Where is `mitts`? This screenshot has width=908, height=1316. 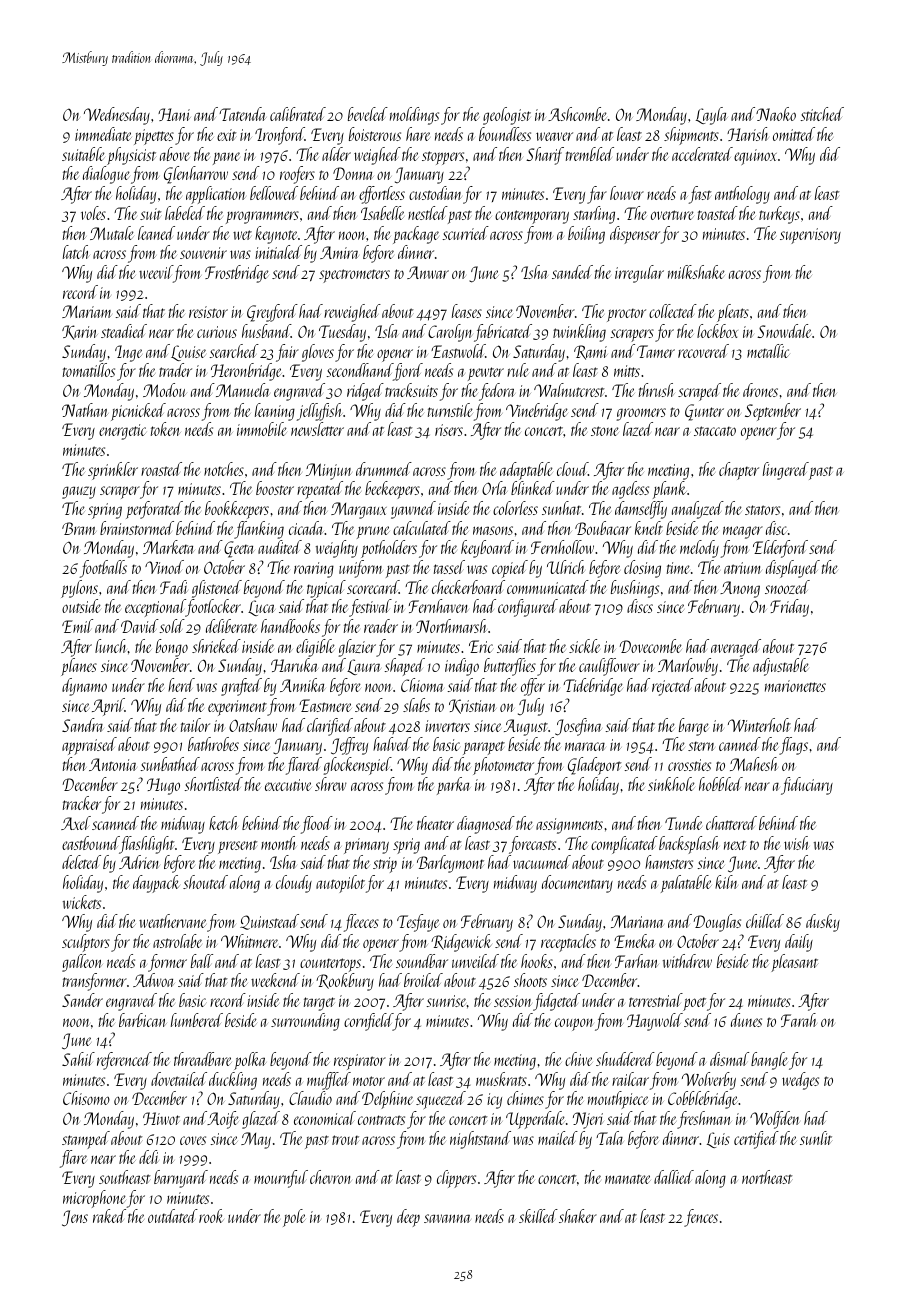 mitts is located at coordinates (627, 371).
